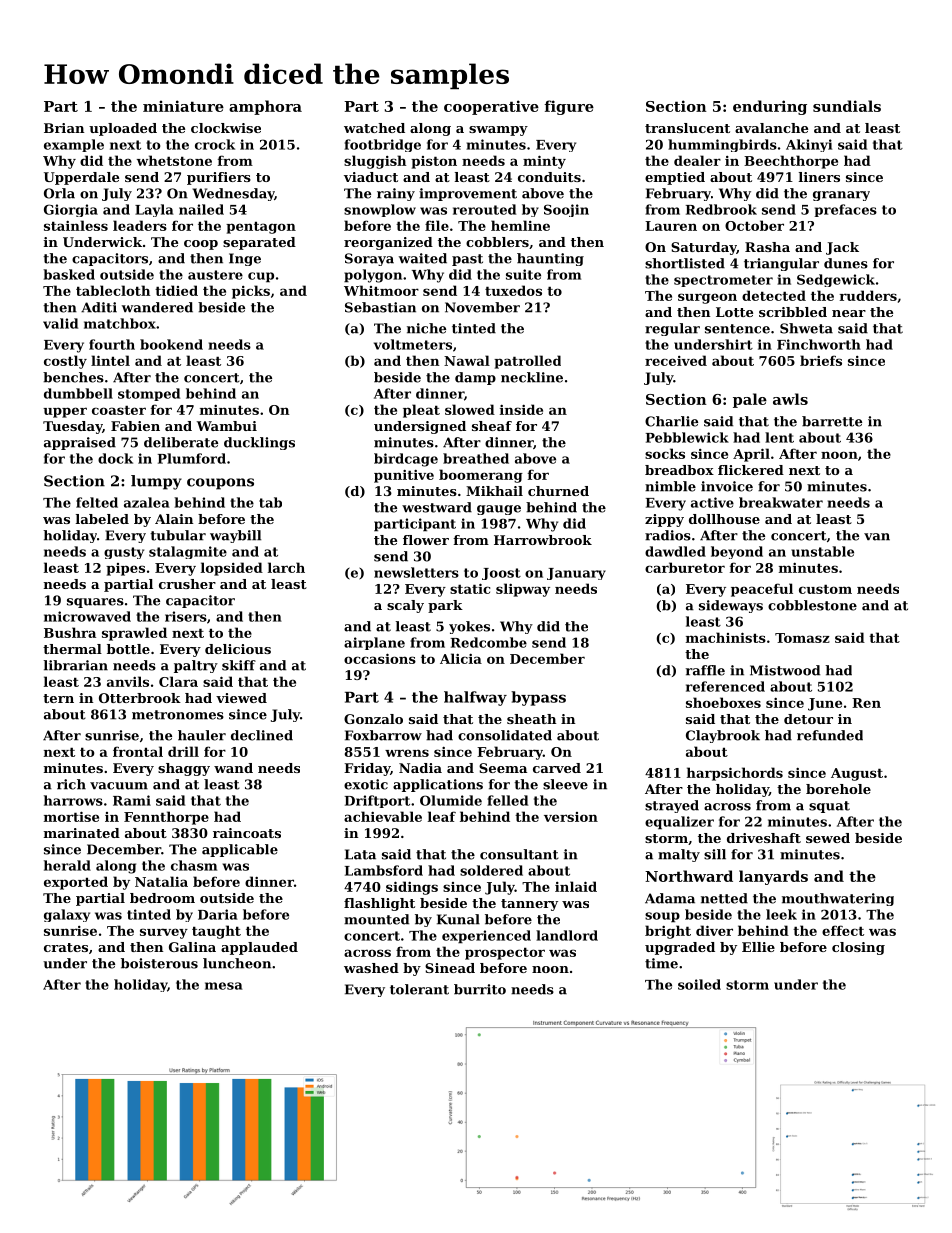 The width and height of the screenshot is (952, 1233). I want to click on Seema, so click(503, 768).
